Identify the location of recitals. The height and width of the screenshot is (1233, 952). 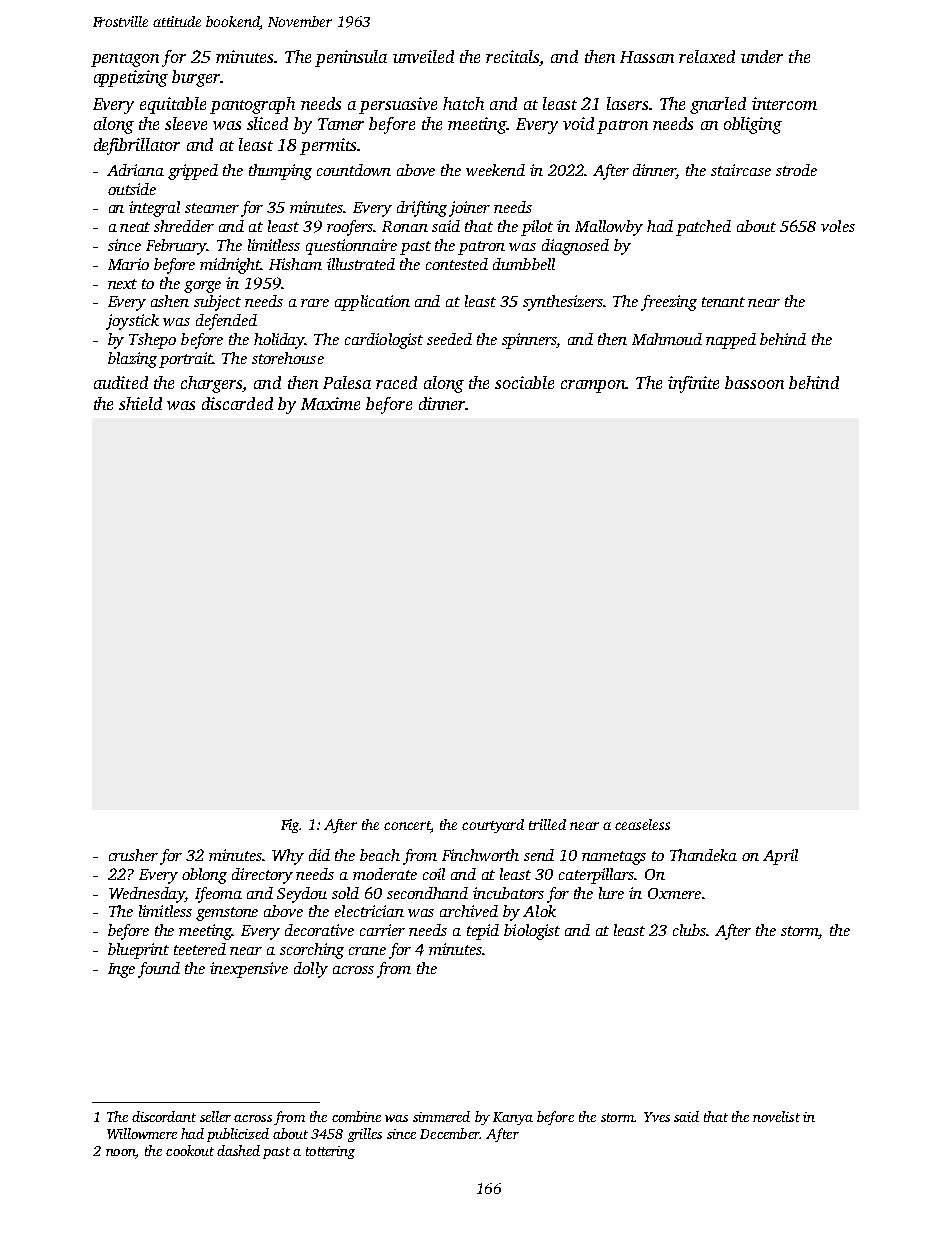
(512, 56).
